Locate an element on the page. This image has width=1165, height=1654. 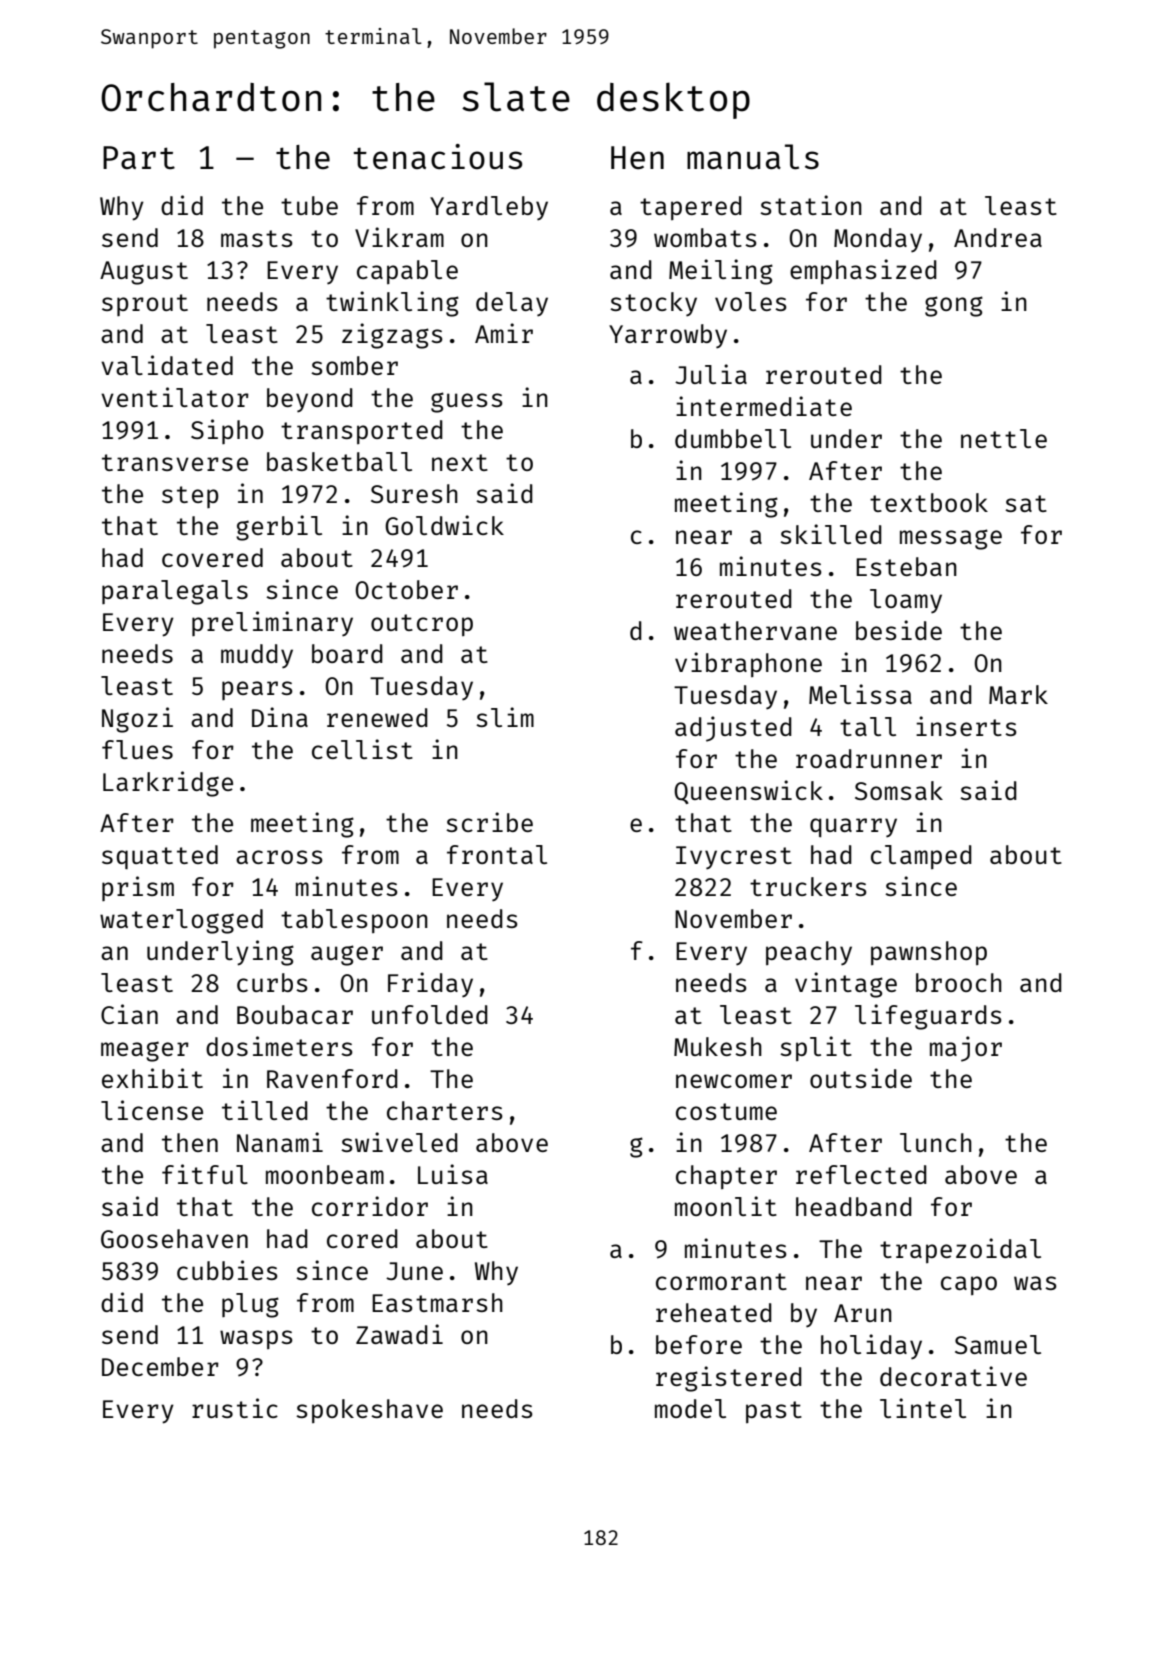
tenacious is located at coordinates (438, 157).
